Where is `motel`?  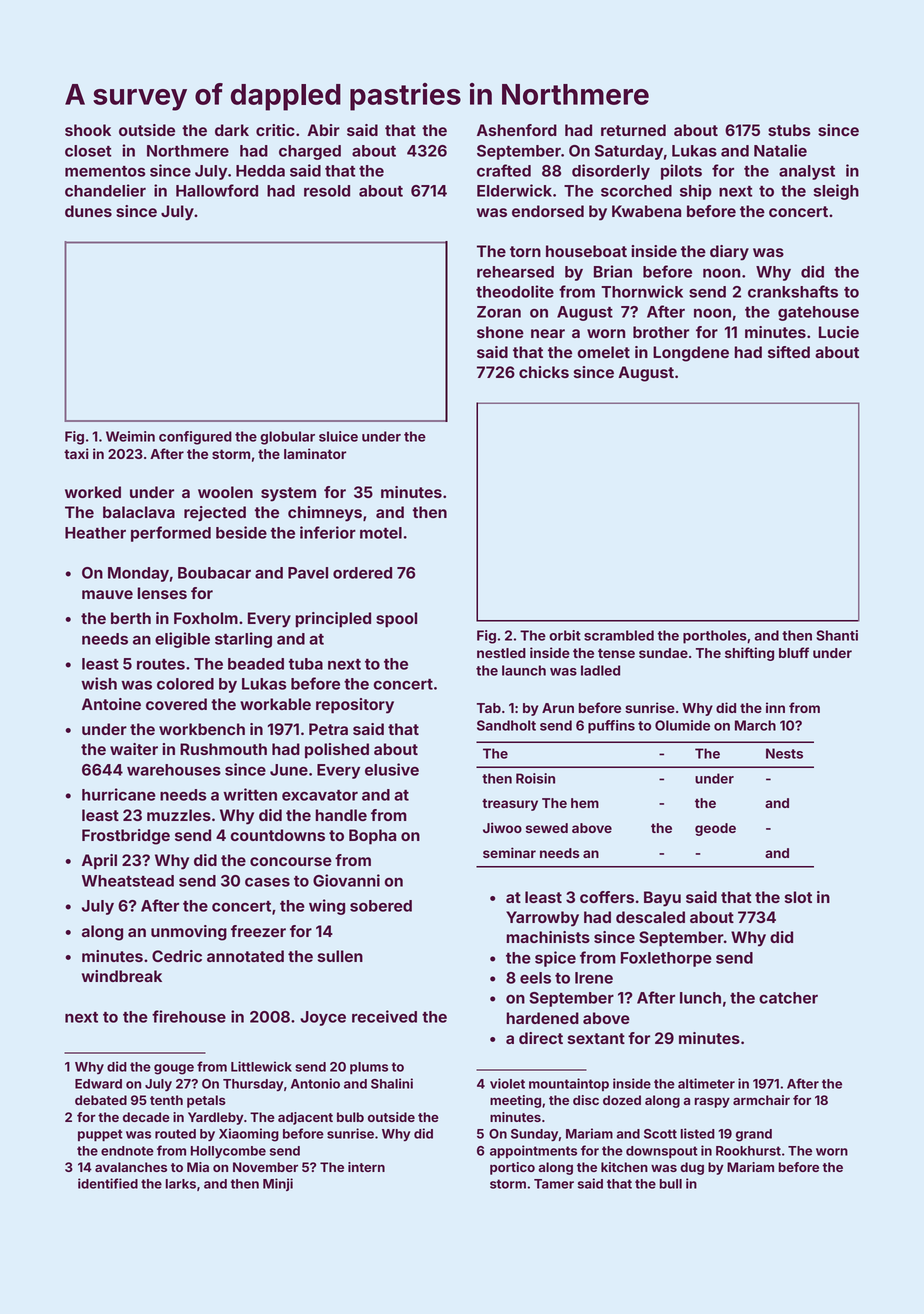
motel is located at coordinates (381, 533).
